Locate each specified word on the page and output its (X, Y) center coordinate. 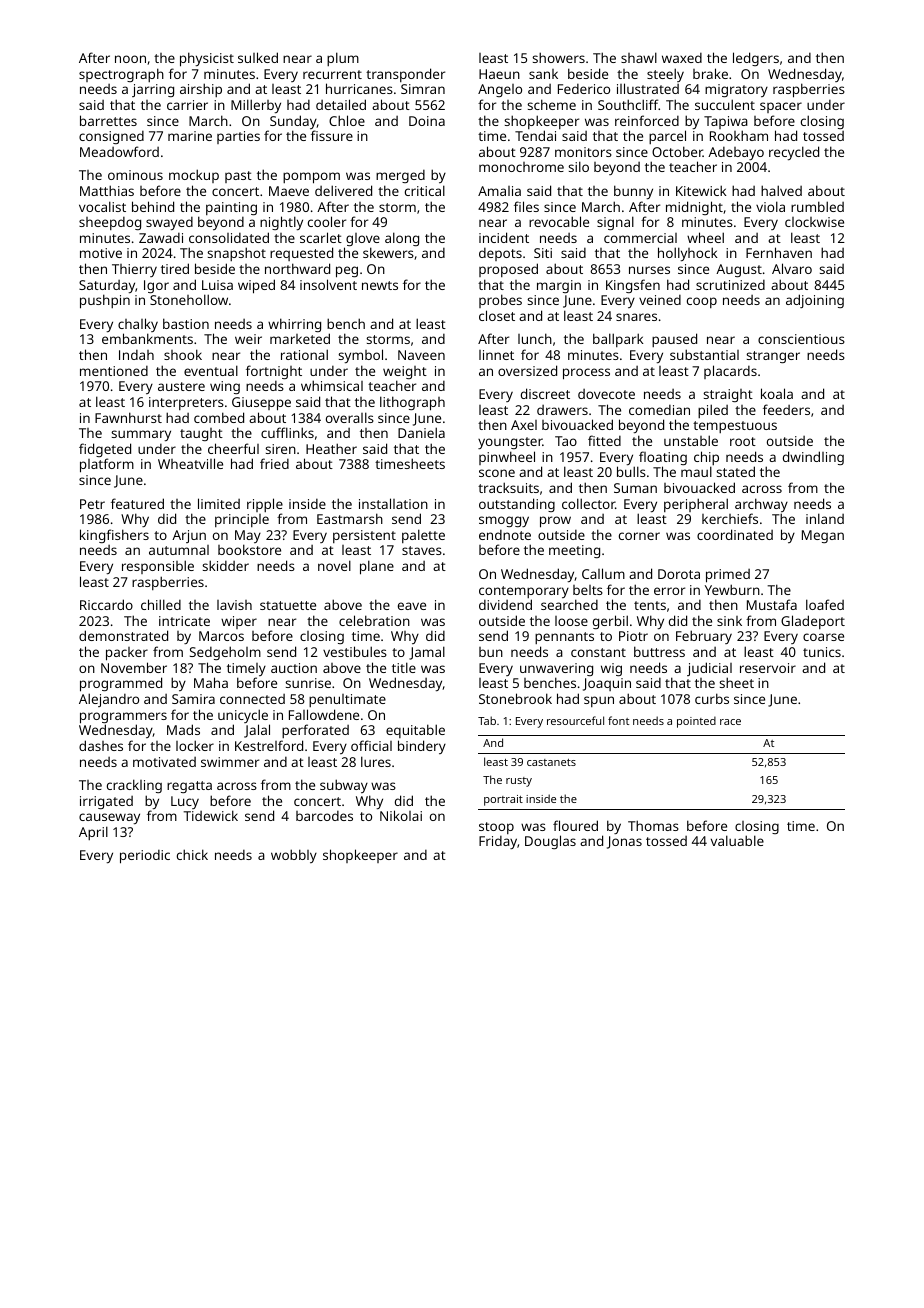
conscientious (801, 339)
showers (558, 57)
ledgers (756, 59)
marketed (300, 339)
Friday (498, 842)
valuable (737, 840)
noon (130, 59)
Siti (543, 253)
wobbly (294, 856)
